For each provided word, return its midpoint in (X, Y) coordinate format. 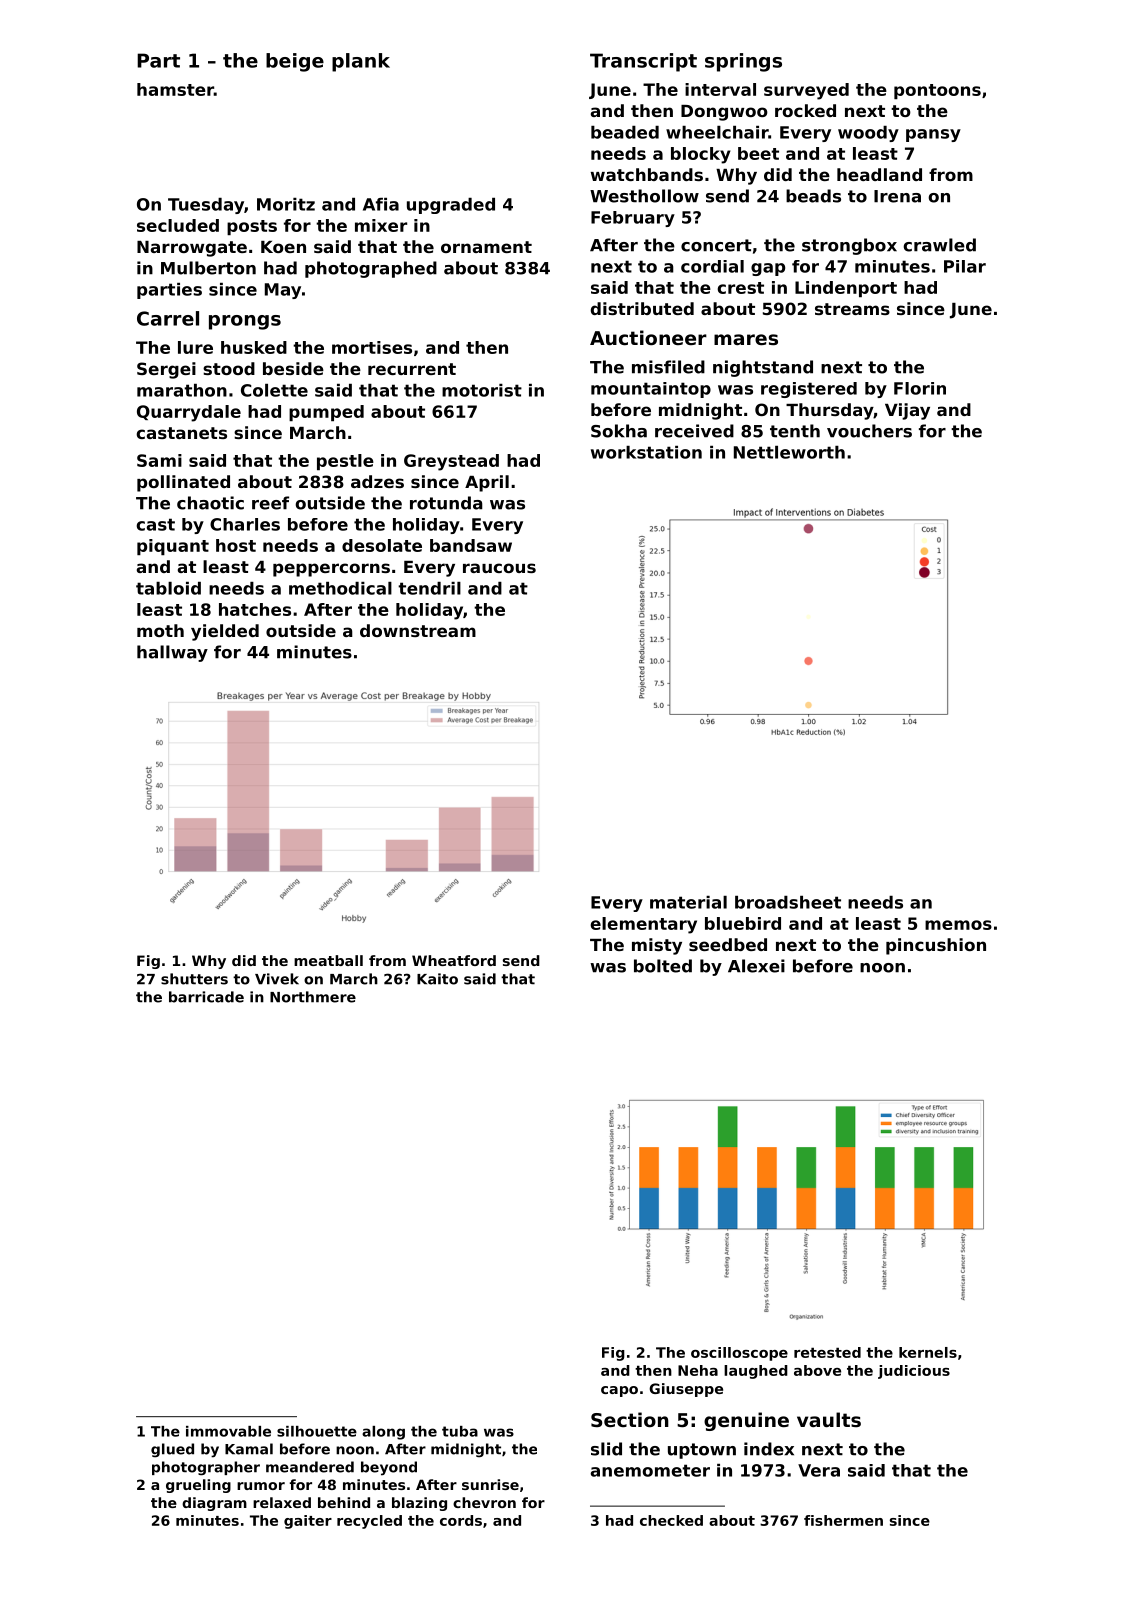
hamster (175, 89)
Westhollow (644, 196)
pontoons (937, 91)
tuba (460, 1431)
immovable (228, 1431)
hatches (255, 609)
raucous (499, 568)
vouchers (869, 431)
